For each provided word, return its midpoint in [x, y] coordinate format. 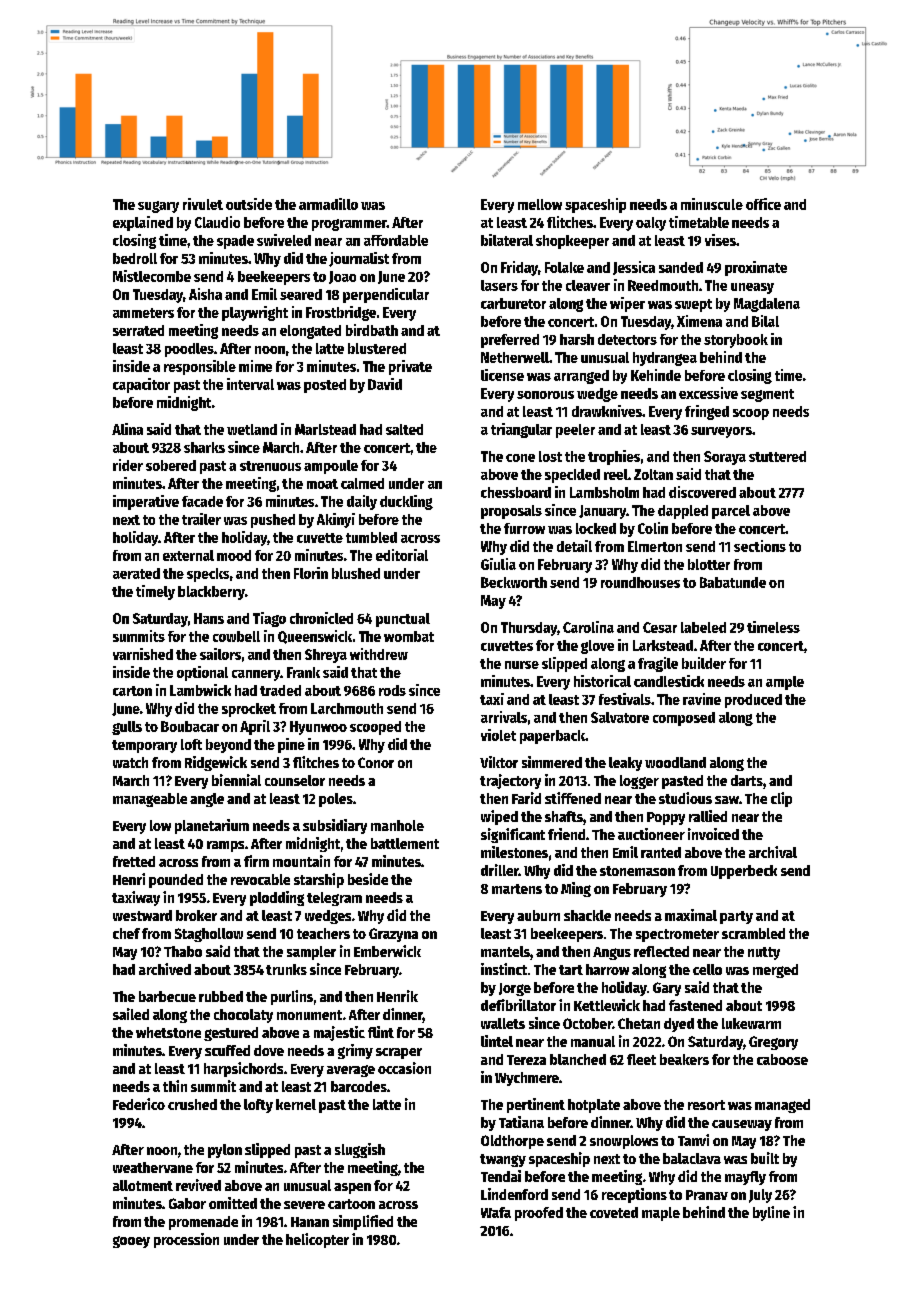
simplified [363, 1222]
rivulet [203, 204]
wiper [627, 304]
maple [661, 1214]
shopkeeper [572, 242]
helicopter [317, 1240]
